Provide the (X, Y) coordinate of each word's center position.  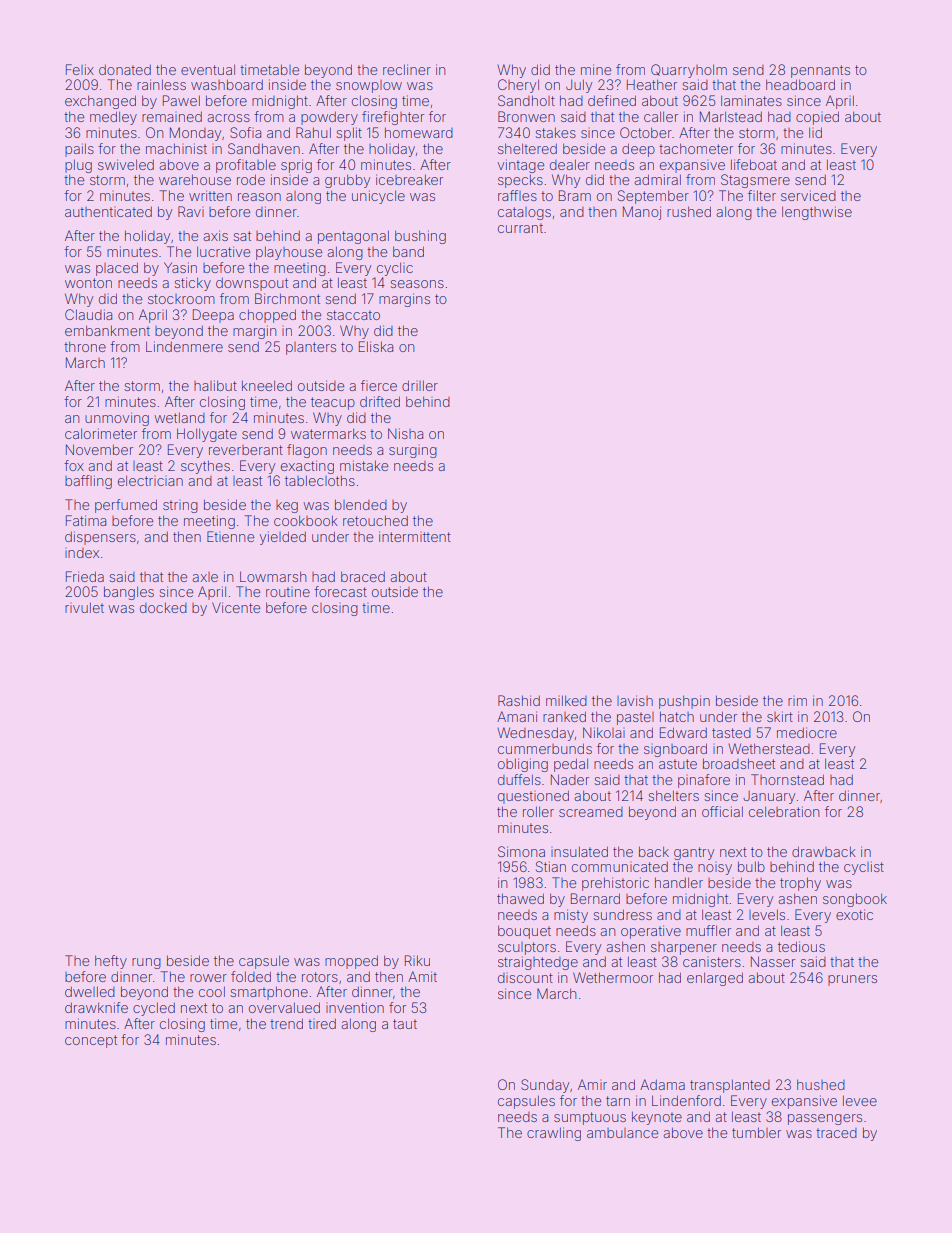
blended (361, 504)
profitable (246, 166)
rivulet (84, 607)
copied (817, 118)
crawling (554, 1134)
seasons (417, 284)
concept (91, 1041)
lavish (635, 700)
